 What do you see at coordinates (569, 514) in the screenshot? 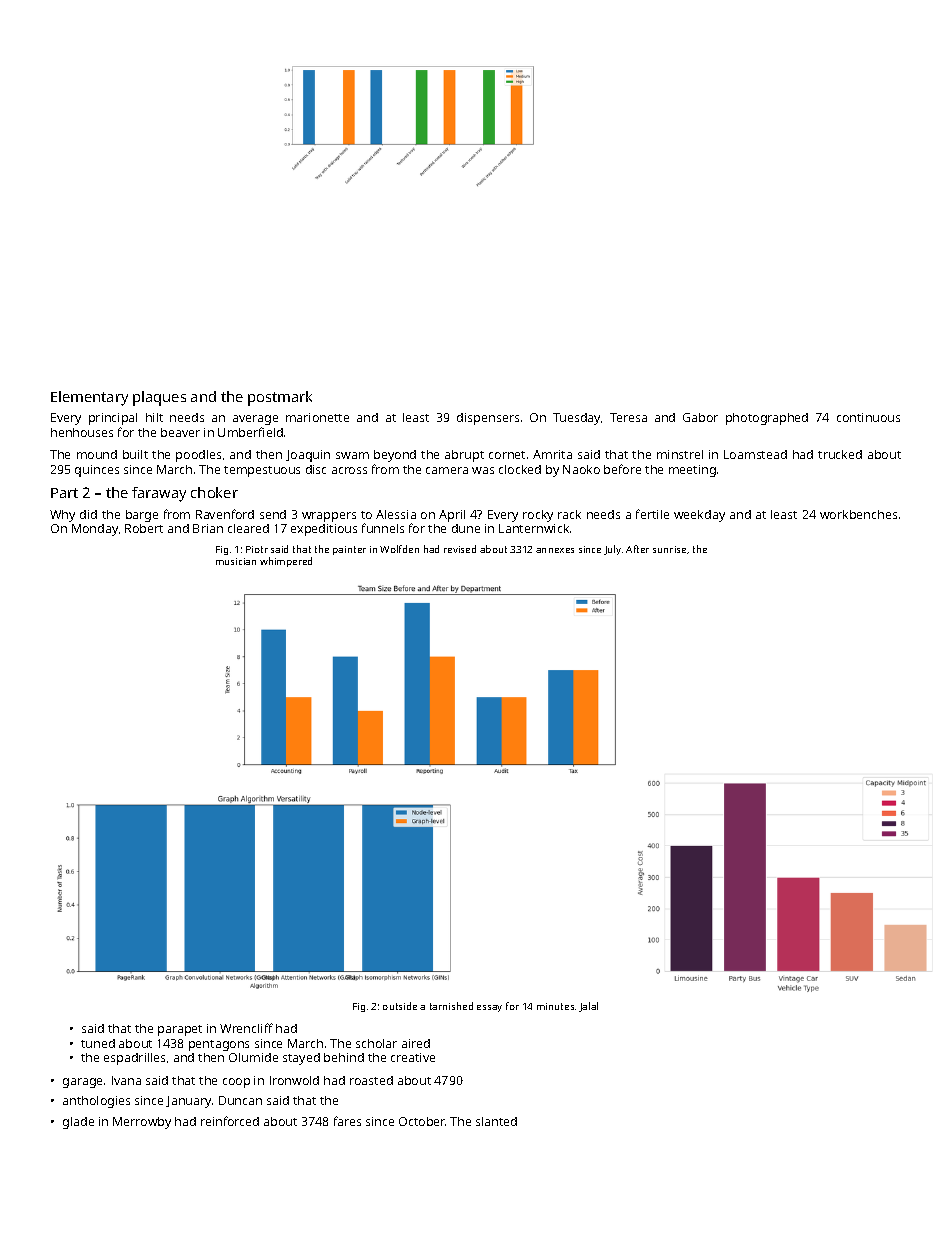
I see `rack` at bounding box center [569, 514].
